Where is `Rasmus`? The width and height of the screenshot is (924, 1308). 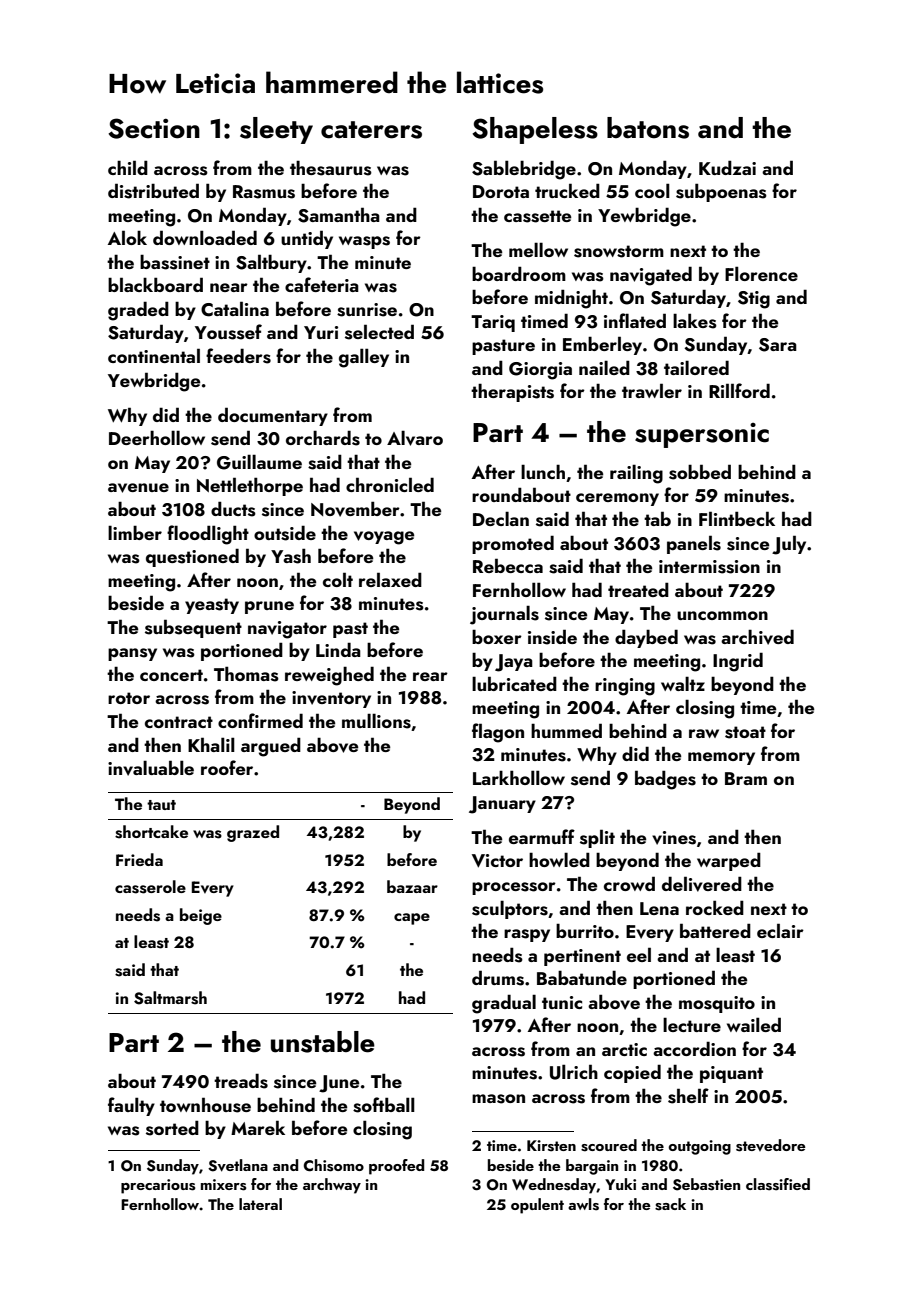 Rasmus is located at coordinates (264, 192).
